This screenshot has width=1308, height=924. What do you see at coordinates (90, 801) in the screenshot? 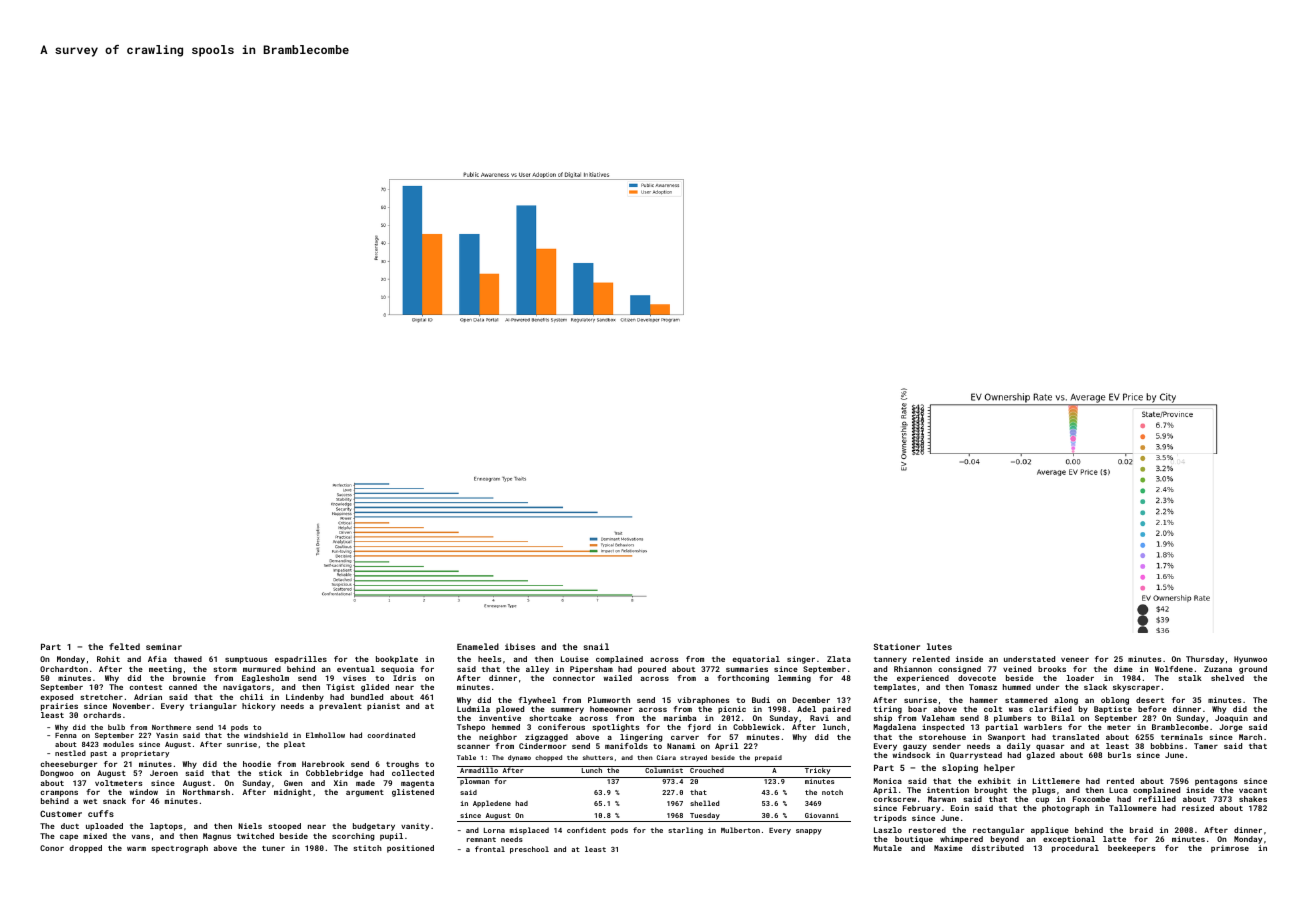
I see `wet` at bounding box center [90, 801].
